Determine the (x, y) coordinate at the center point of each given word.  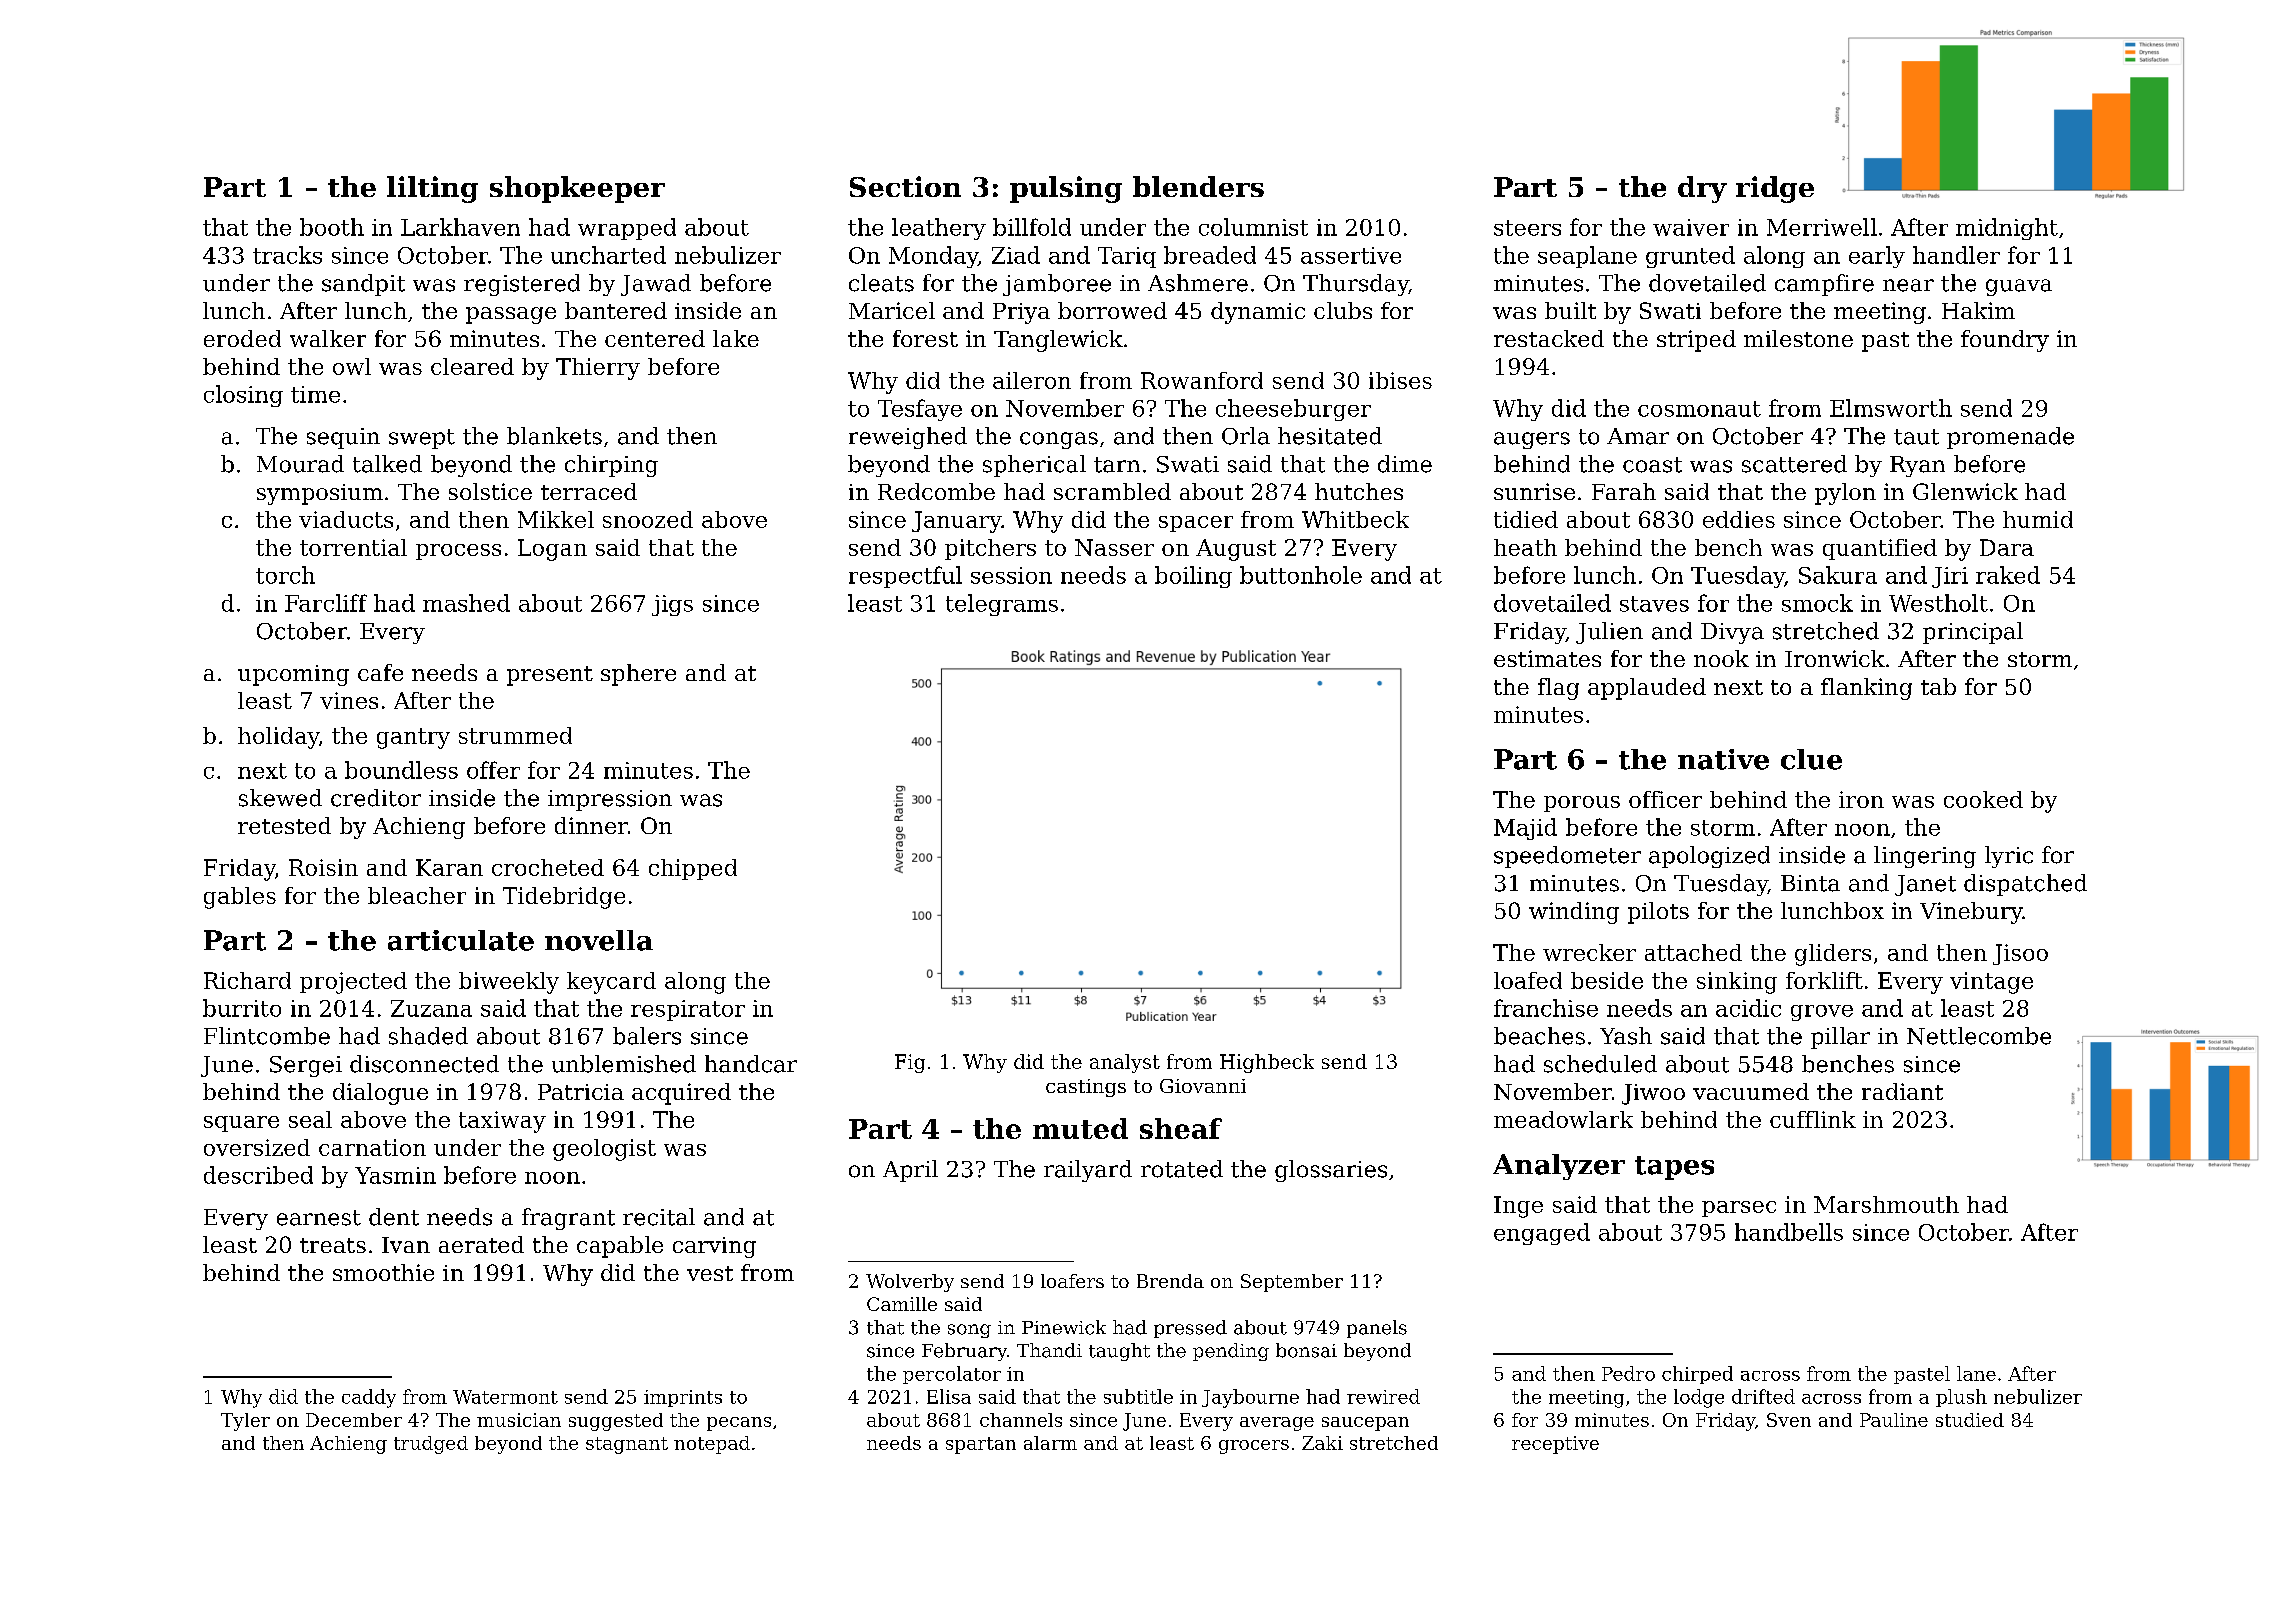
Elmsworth (1891, 408)
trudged (431, 1445)
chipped (693, 869)
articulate (461, 940)
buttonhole (1301, 575)
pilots (1658, 913)
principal (1973, 633)
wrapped (627, 229)
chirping (611, 466)
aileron (1032, 380)
